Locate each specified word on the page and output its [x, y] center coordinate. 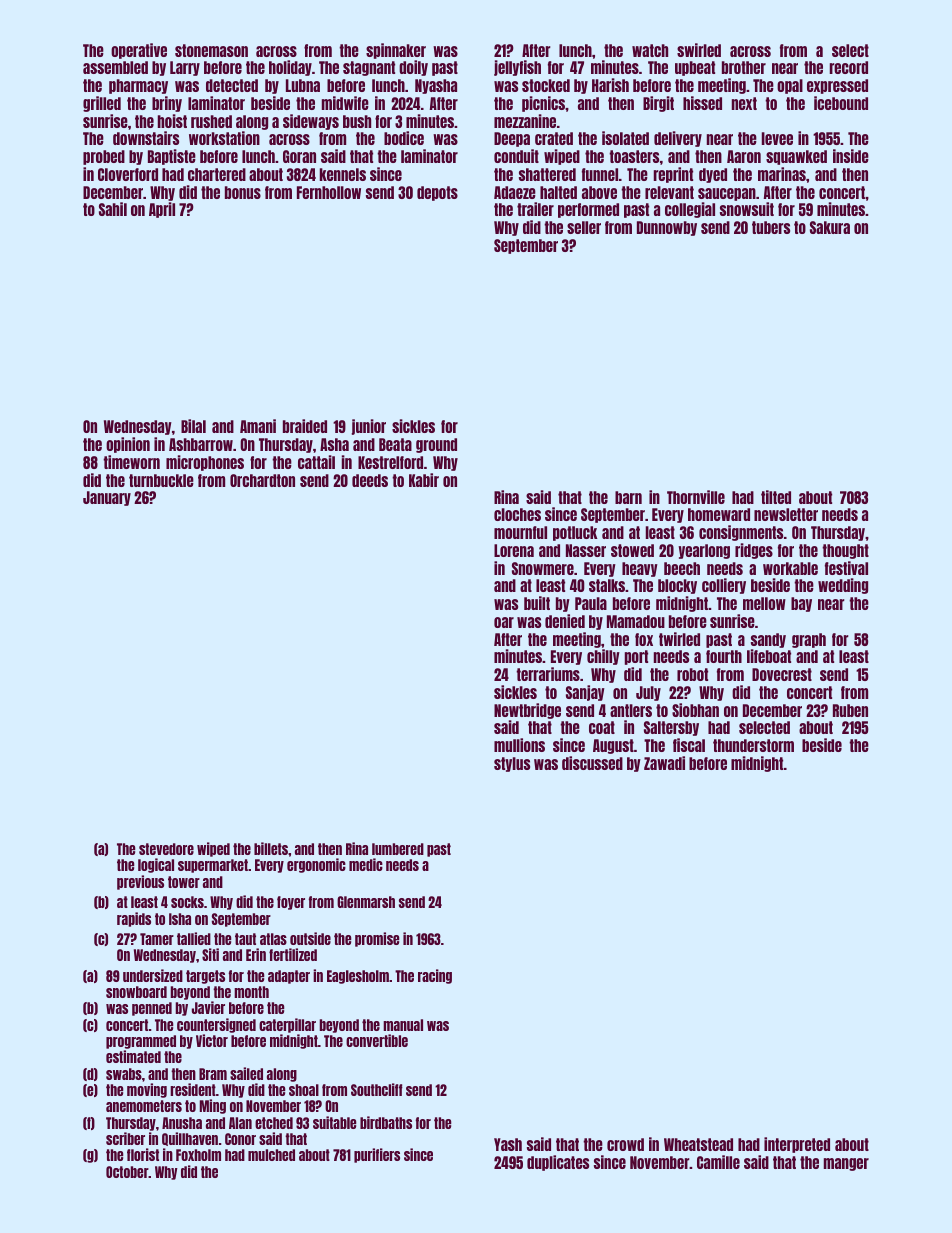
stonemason [211, 50]
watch [650, 50]
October [127, 1172]
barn [628, 497]
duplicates [558, 1163]
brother [744, 67]
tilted [776, 497]
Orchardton [262, 480]
